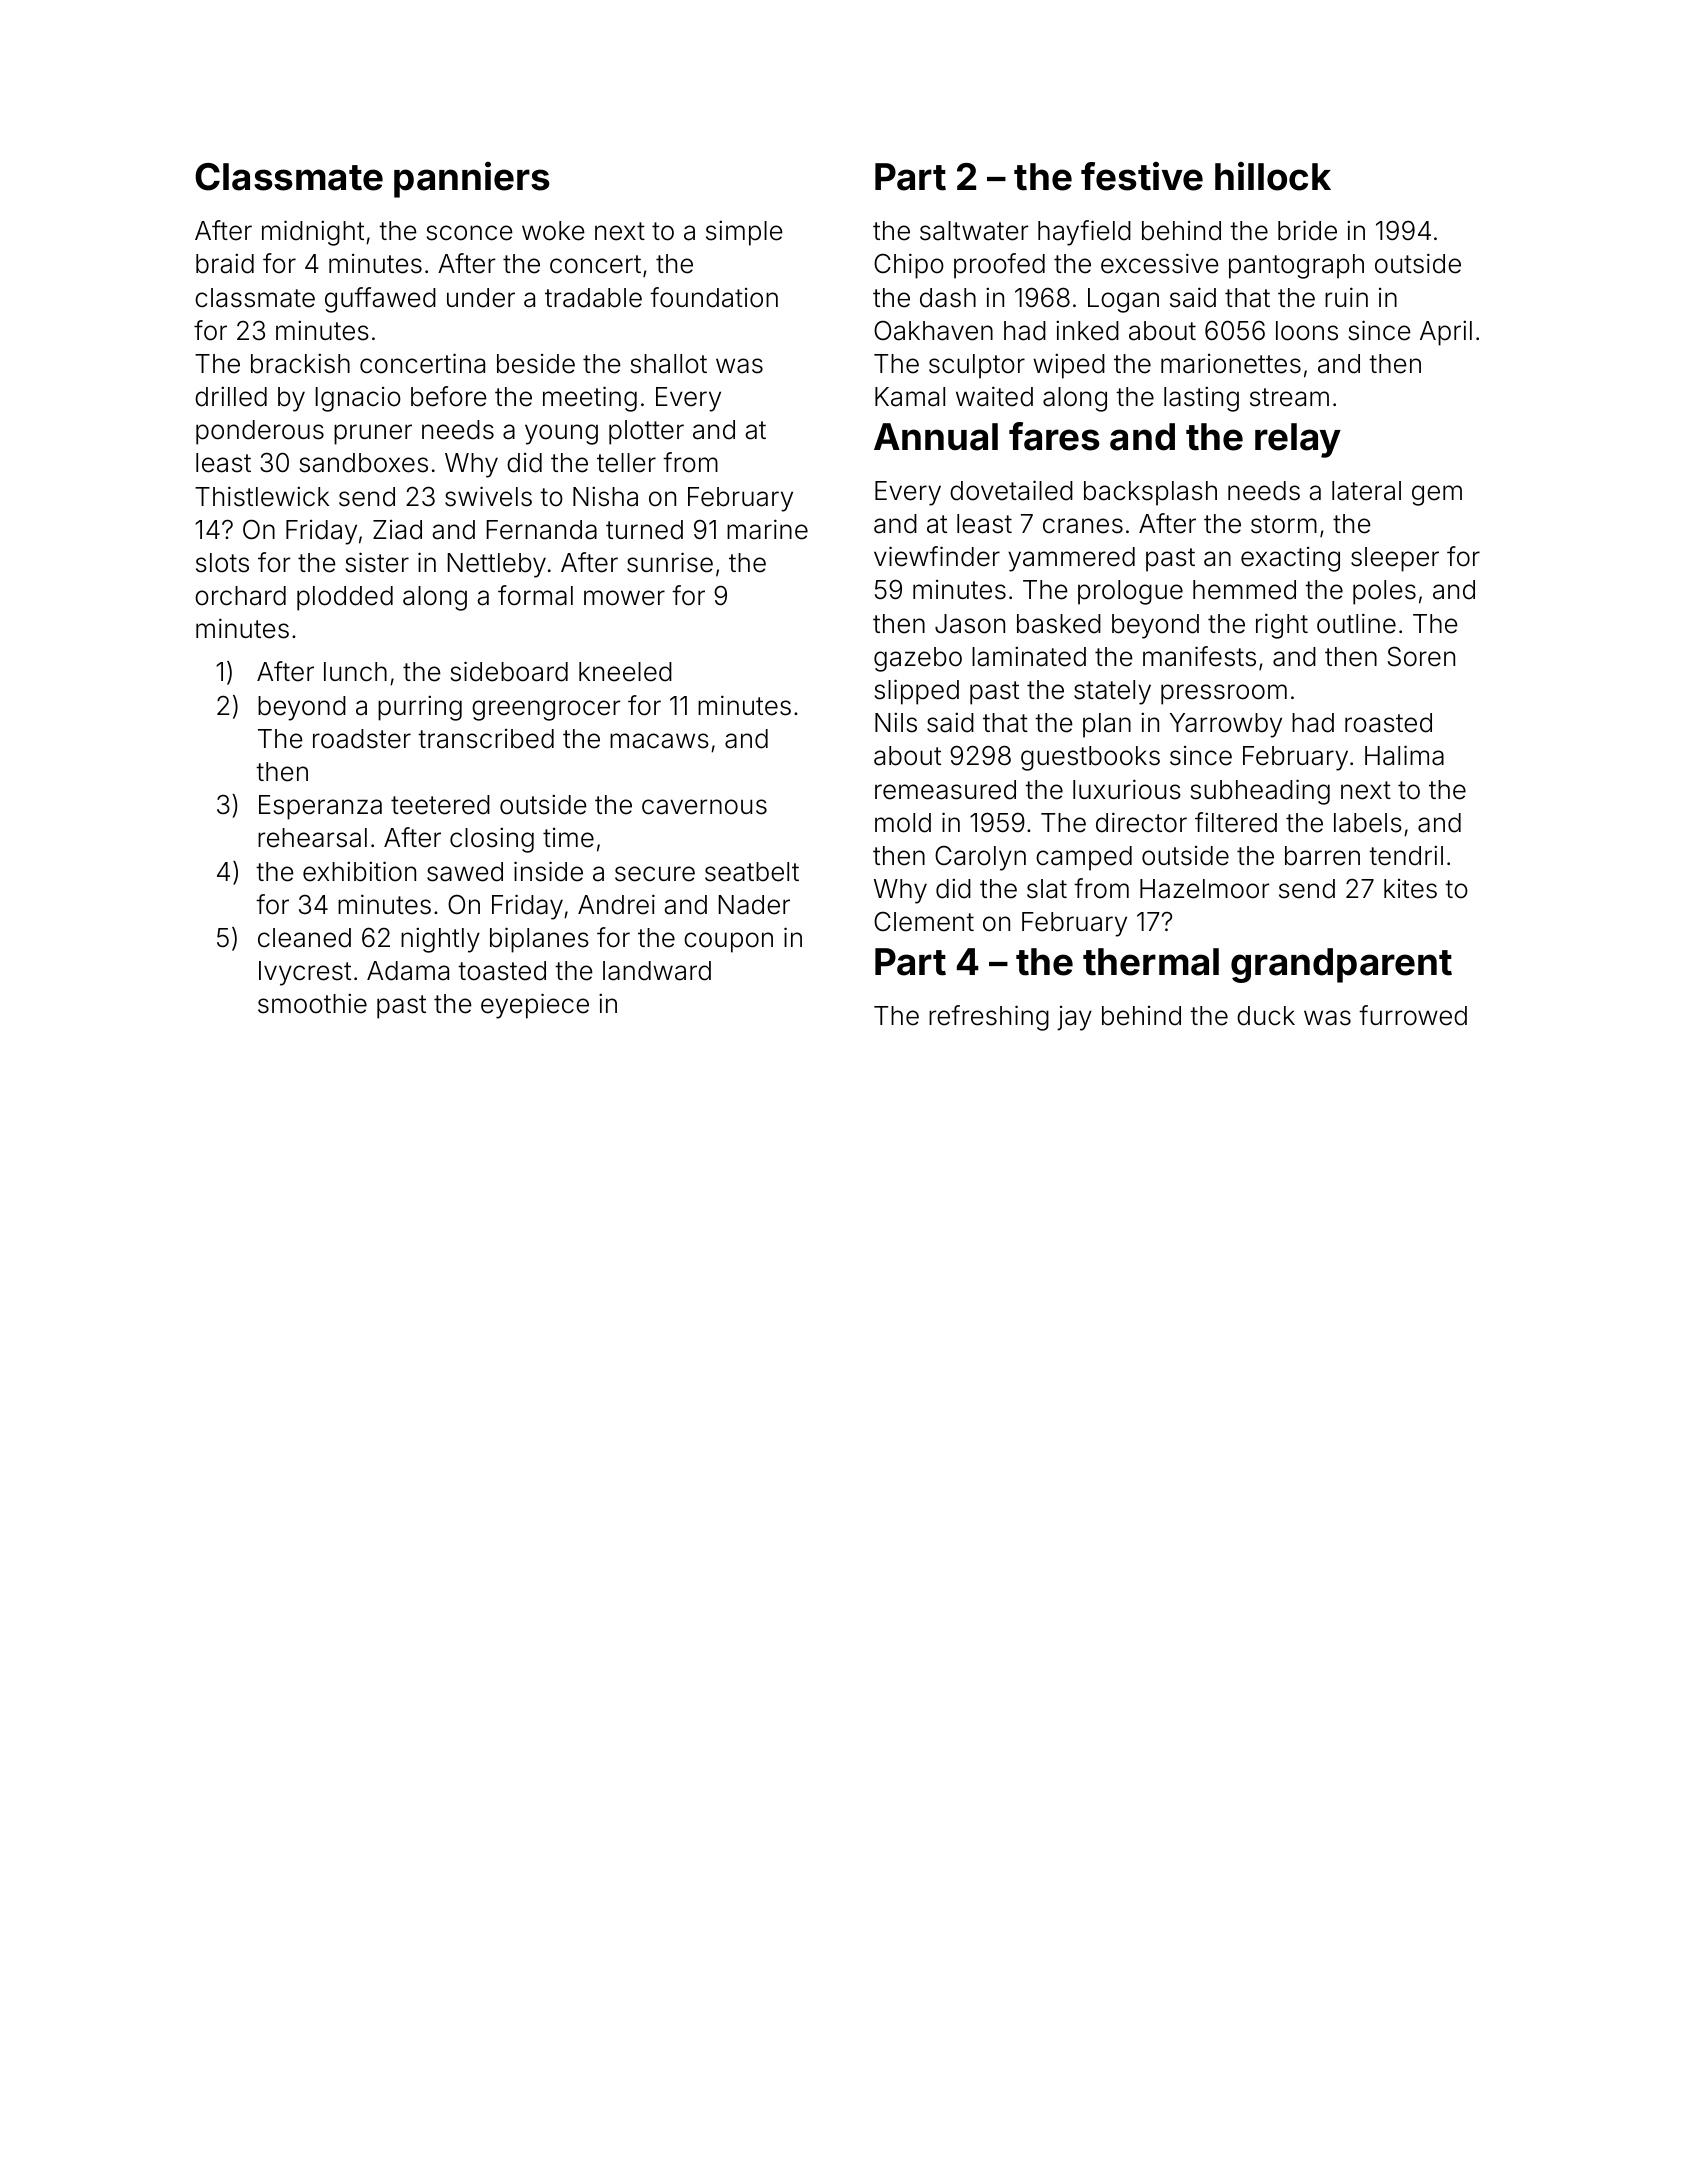  Describe the element at coordinates (312, 1003) in the page. I see `smoothie` at that location.
